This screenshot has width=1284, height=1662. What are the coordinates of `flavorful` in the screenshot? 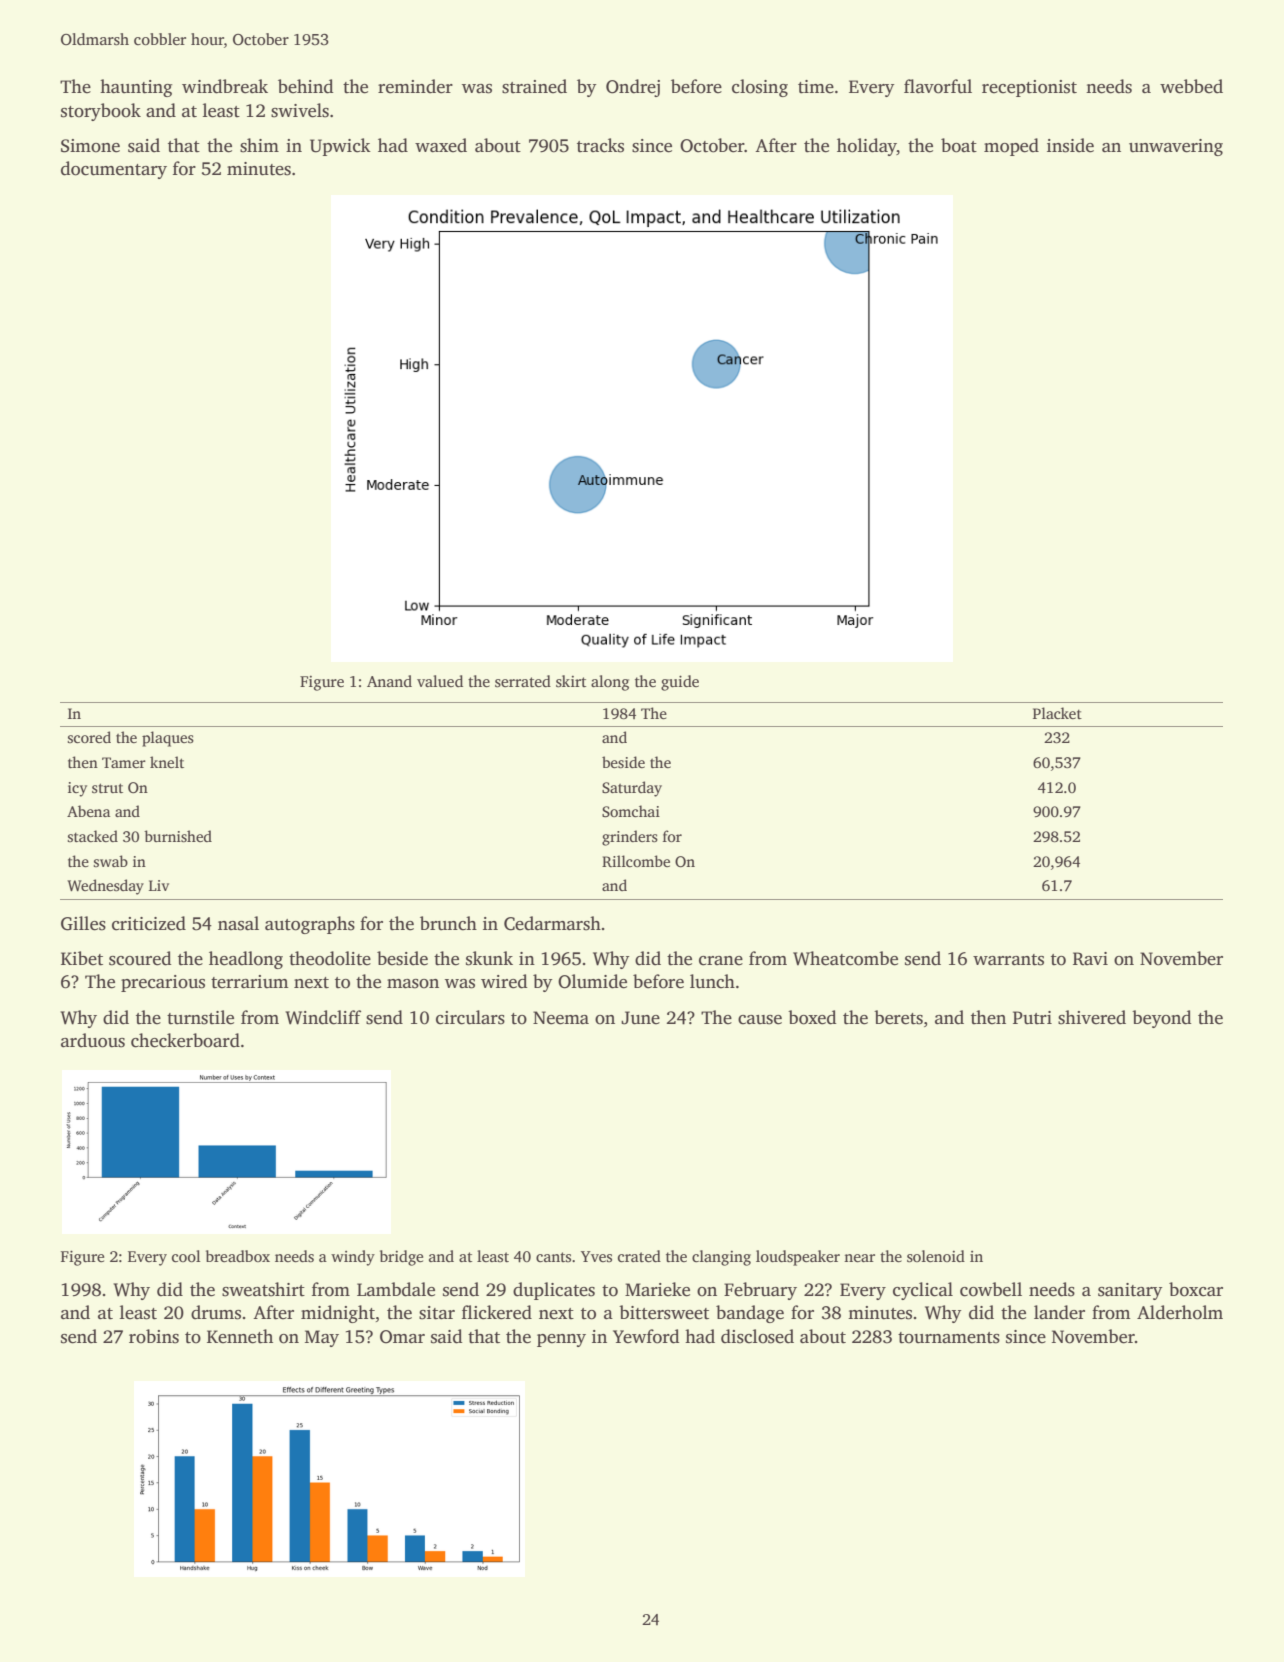 It's located at (938, 86).
